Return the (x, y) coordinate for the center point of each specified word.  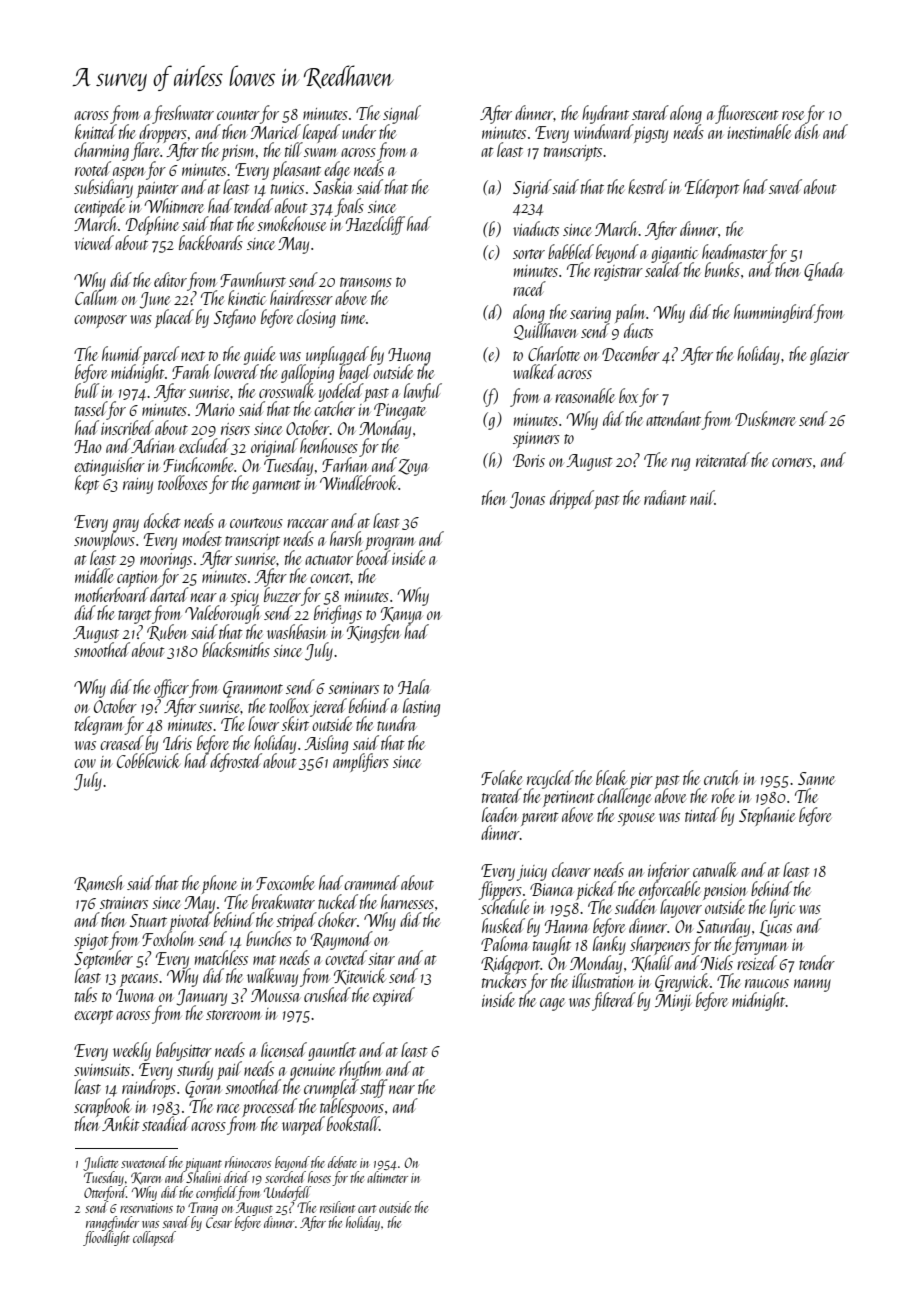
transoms (366, 282)
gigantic (674, 255)
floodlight (106, 1238)
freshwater (183, 114)
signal (402, 114)
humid (122, 353)
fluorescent (747, 114)
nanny (812, 985)
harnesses (407, 901)
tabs (86, 994)
